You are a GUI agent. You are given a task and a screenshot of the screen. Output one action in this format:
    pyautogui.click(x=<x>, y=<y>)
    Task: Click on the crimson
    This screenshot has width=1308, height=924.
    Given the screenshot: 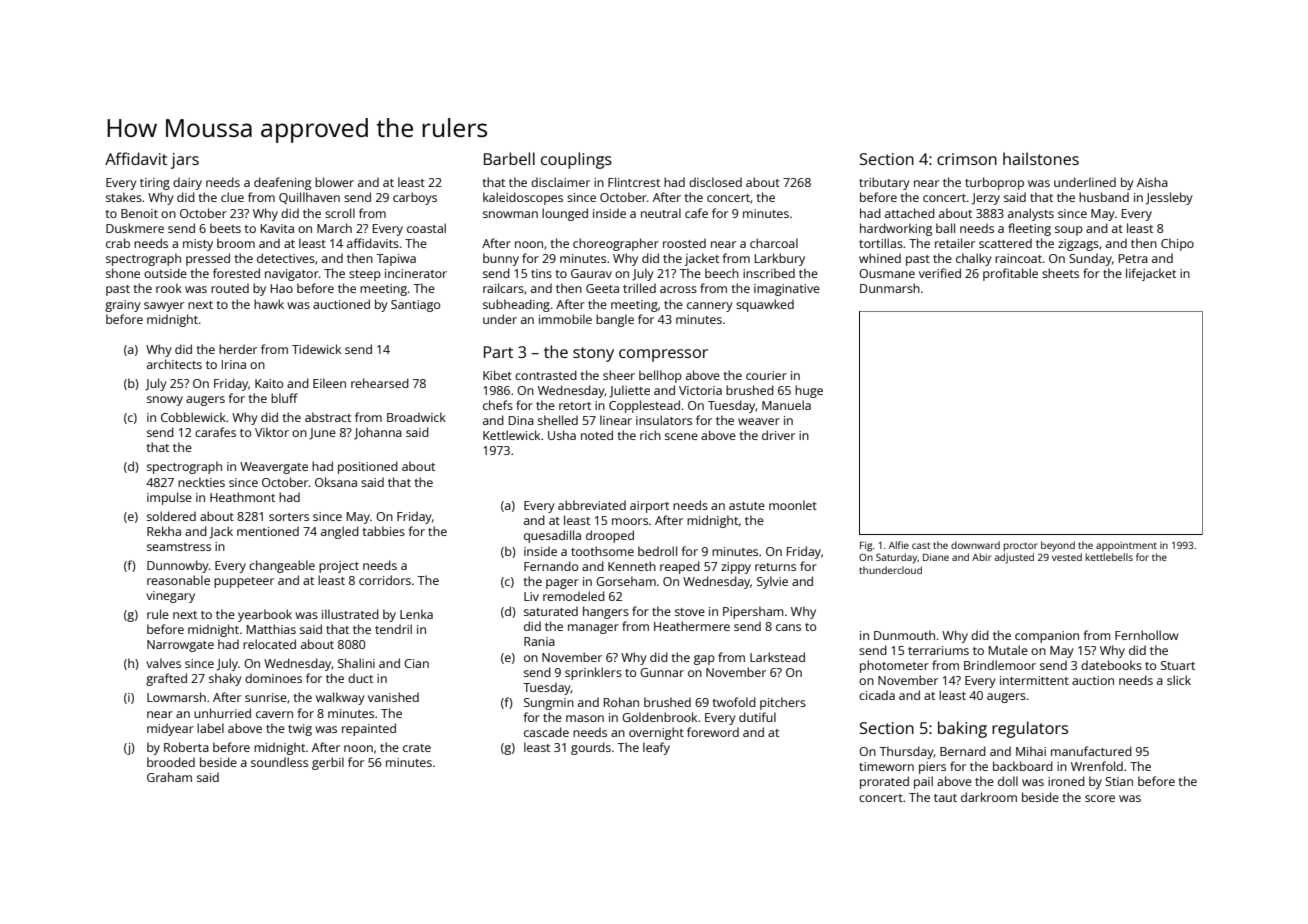 What is the action you would take?
    pyautogui.click(x=967, y=159)
